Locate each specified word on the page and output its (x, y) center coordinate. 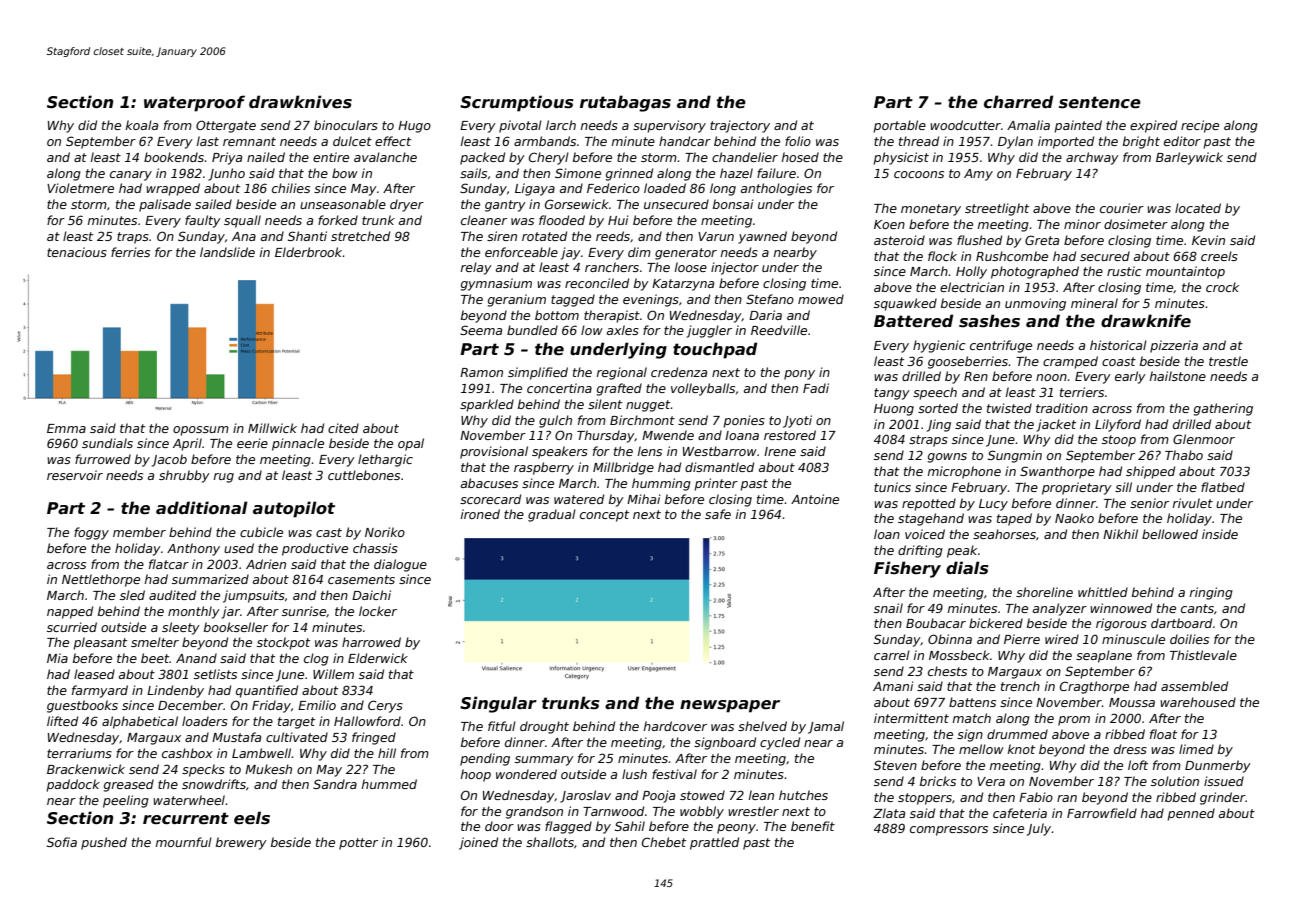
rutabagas (625, 103)
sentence (1100, 102)
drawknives (300, 102)
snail (888, 608)
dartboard (1181, 623)
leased (94, 674)
